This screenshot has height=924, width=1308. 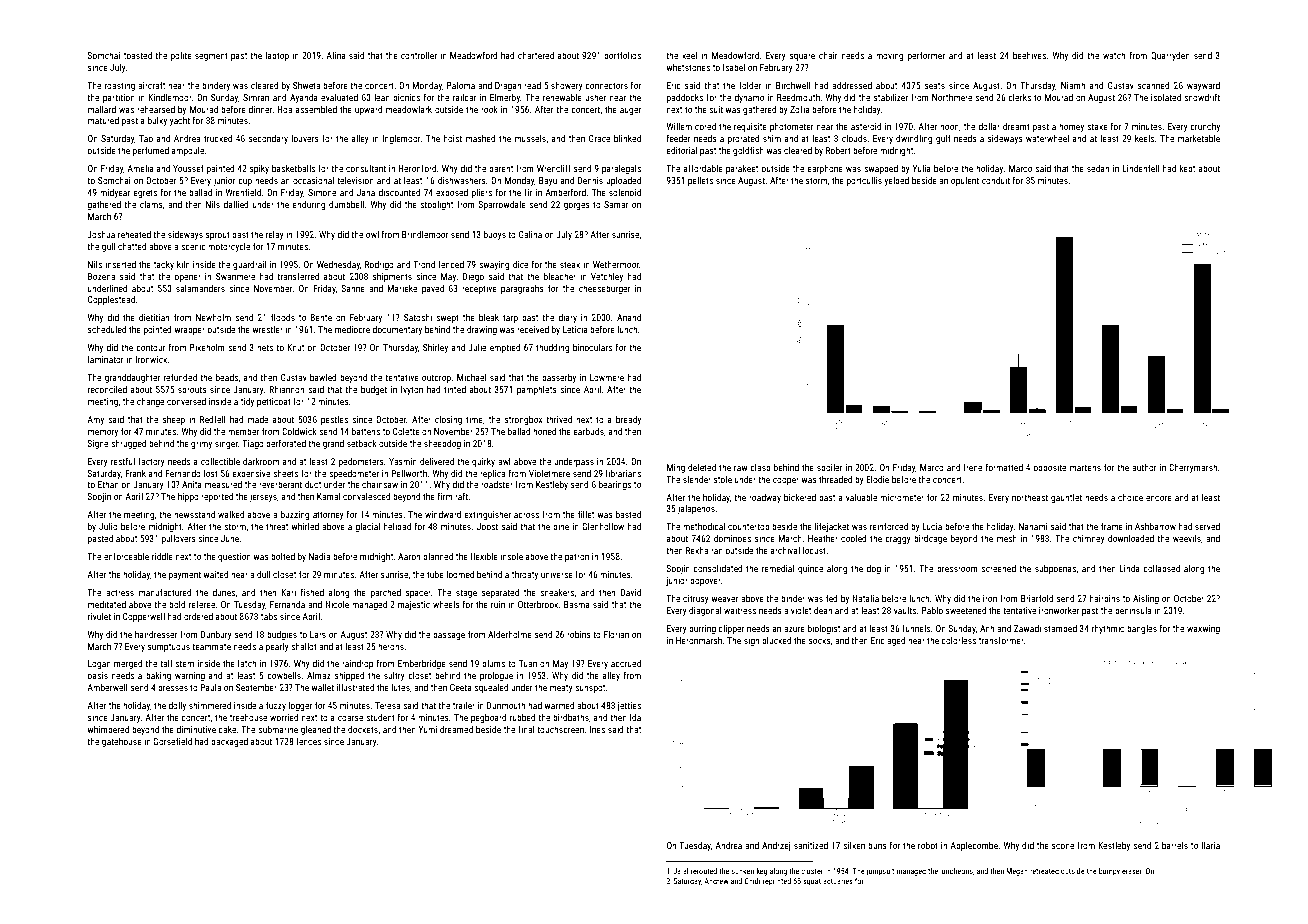 I want to click on Megan, so click(x=1017, y=872).
